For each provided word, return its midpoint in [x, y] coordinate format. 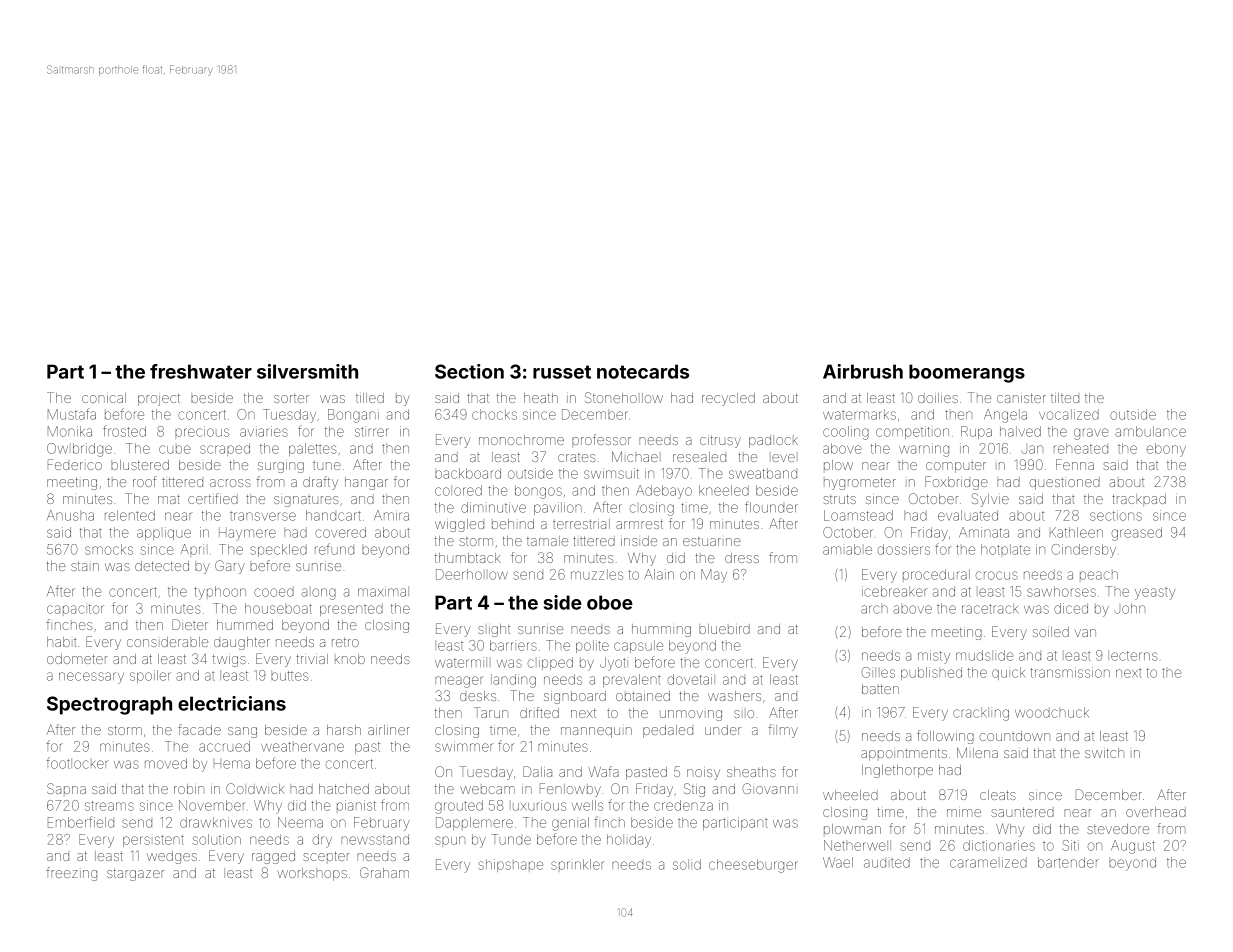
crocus [997, 575]
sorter [291, 399]
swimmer [464, 746]
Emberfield [81, 822]
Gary [230, 567]
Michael [635, 456]
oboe [610, 602]
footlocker [77, 763]
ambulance [1150, 431]
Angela [1005, 416]
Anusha [70, 515]
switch [1104, 753]
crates [576, 458]
